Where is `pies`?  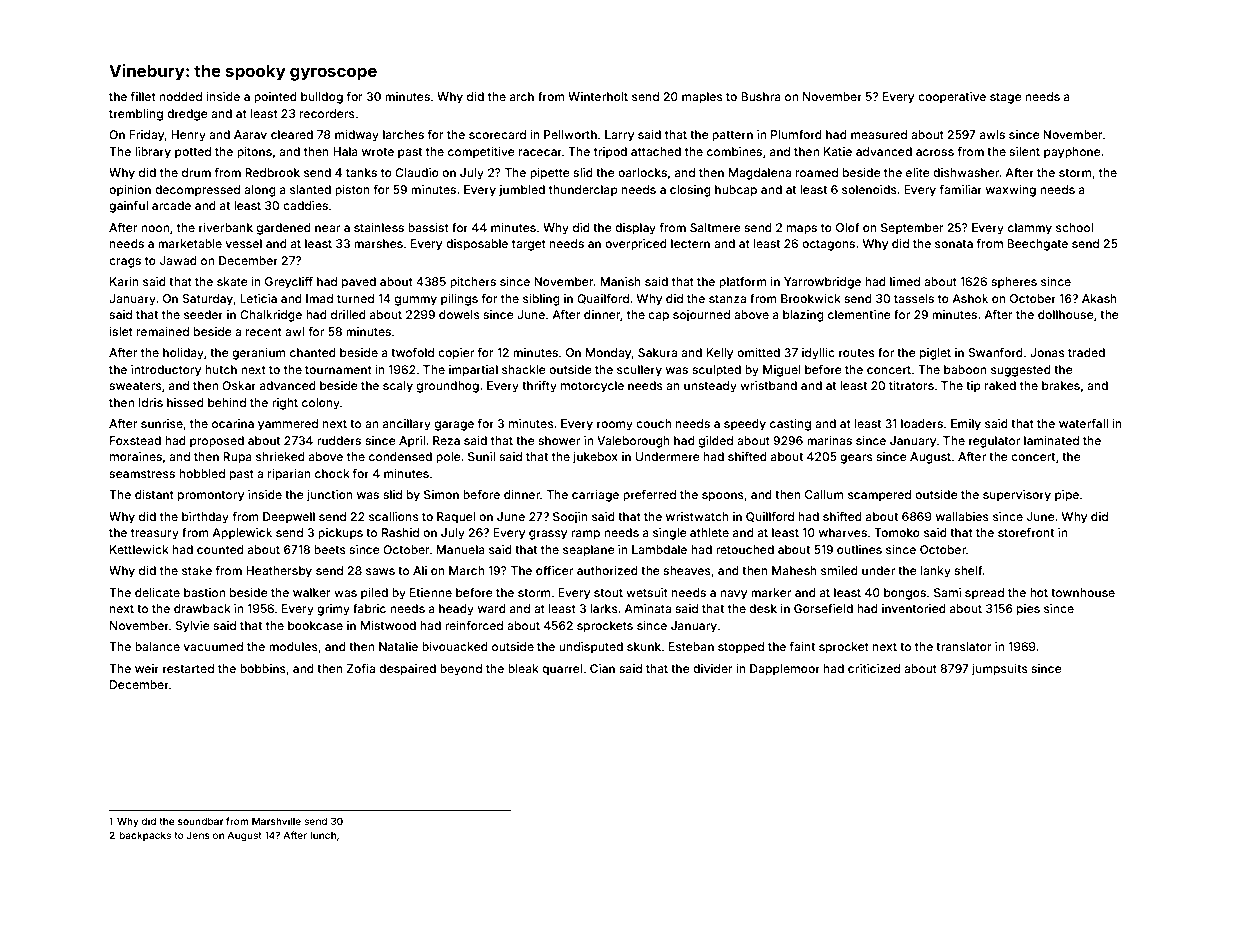
pies is located at coordinates (1028, 610).
